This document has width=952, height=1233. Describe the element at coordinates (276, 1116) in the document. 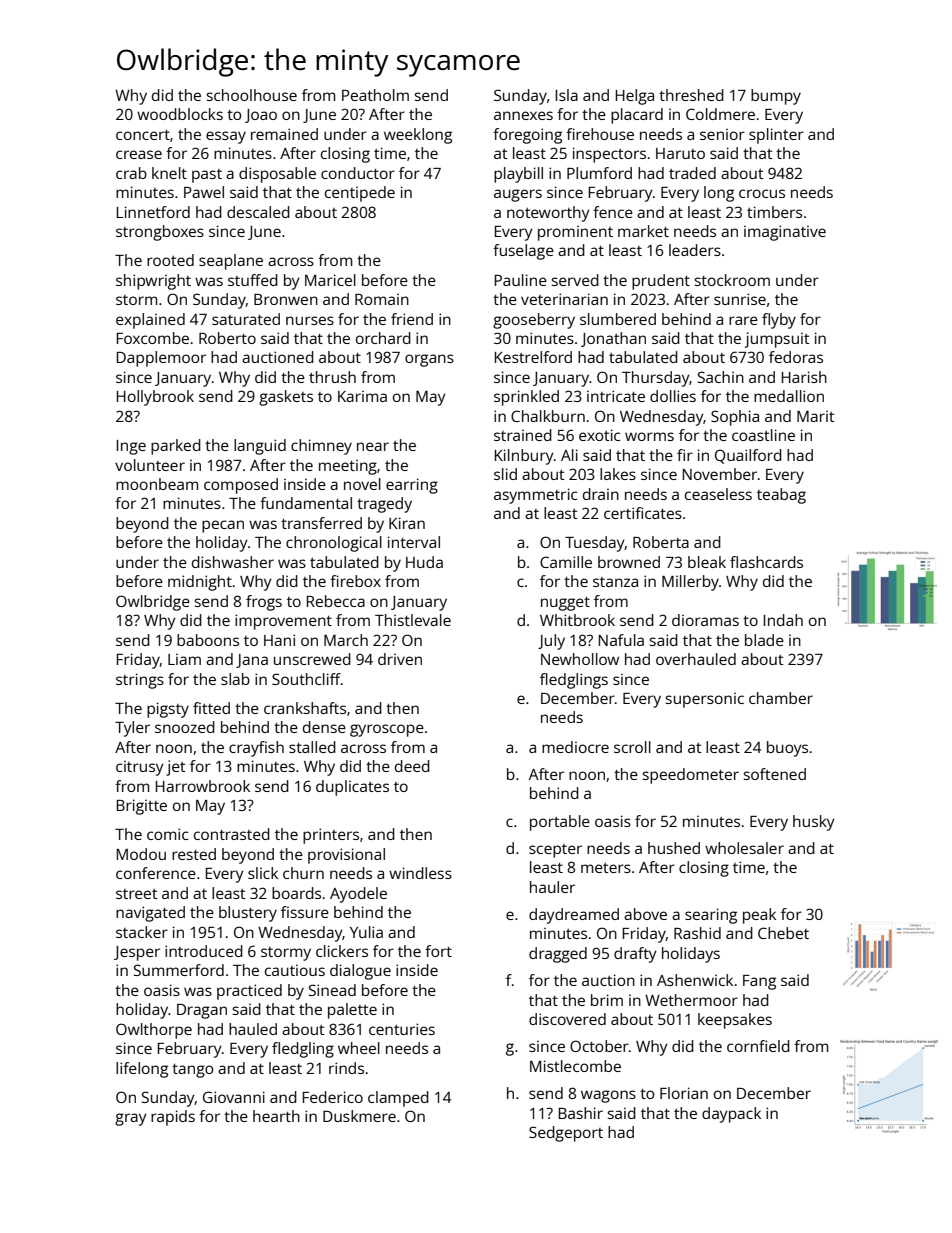

I see `hearth` at that location.
